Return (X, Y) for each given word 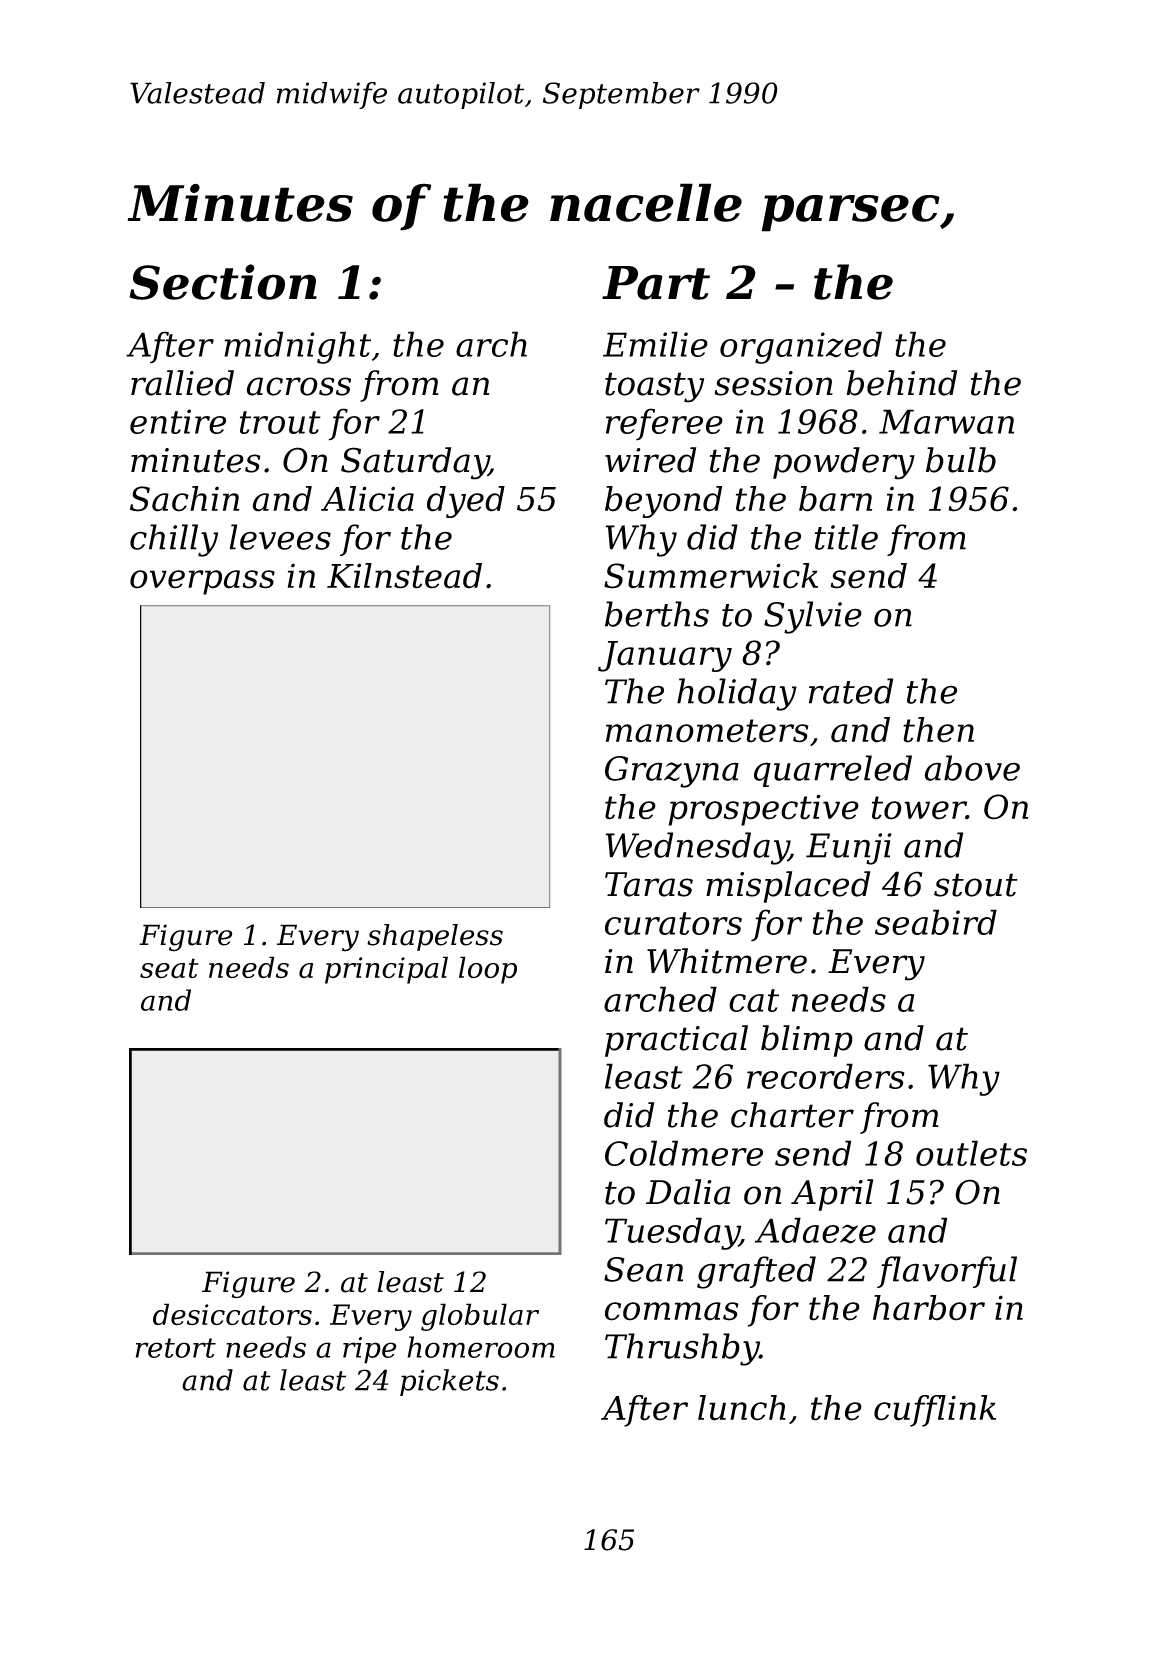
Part (656, 283)
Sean (643, 1269)
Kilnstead (404, 576)
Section (223, 282)
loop (488, 970)
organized (801, 347)
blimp (807, 1041)
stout (976, 885)
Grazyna (672, 772)
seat (169, 968)
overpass (202, 582)
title (846, 537)
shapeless (435, 937)
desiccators (232, 1314)
